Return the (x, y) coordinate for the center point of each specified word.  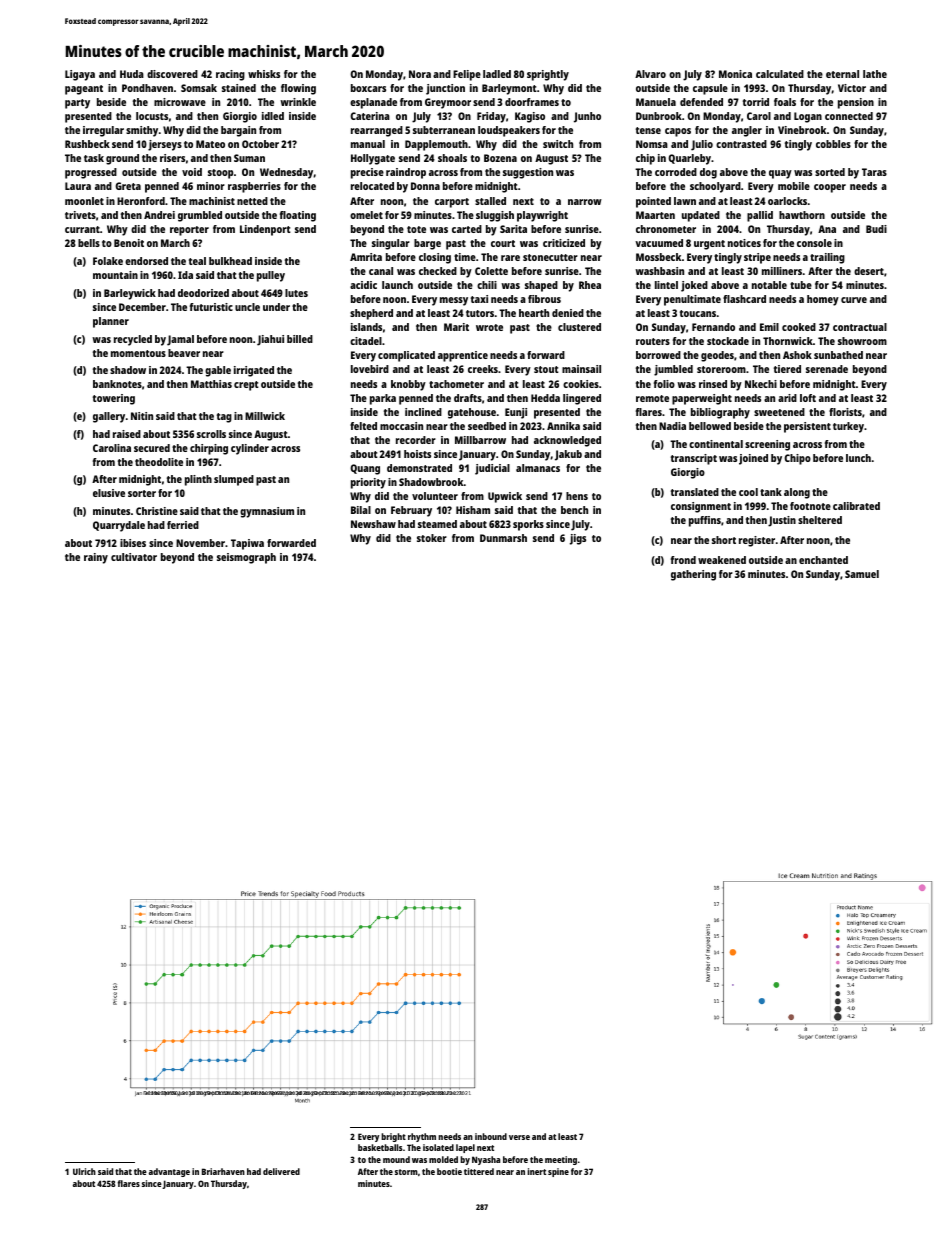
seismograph (246, 558)
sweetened (779, 412)
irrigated (254, 371)
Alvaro (650, 74)
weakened (722, 560)
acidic (363, 285)
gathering (693, 575)
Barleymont (509, 89)
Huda (132, 74)
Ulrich (84, 1171)
